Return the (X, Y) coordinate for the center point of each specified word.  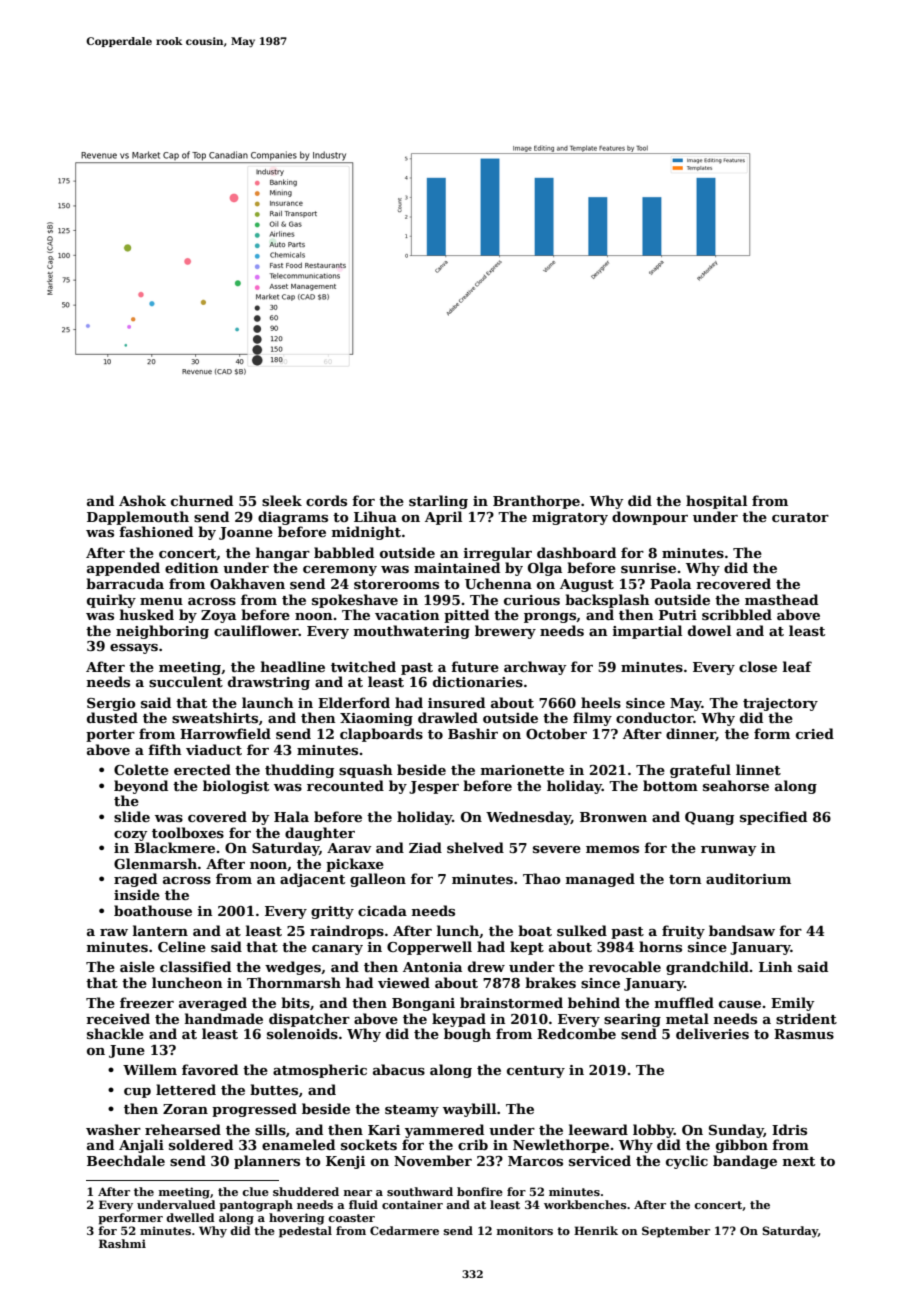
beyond (141, 787)
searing (632, 1020)
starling (438, 502)
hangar (283, 554)
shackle (115, 1033)
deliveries (712, 1033)
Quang (709, 818)
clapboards (381, 735)
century (536, 1072)
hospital (716, 502)
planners (267, 1162)
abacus (399, 1069)
